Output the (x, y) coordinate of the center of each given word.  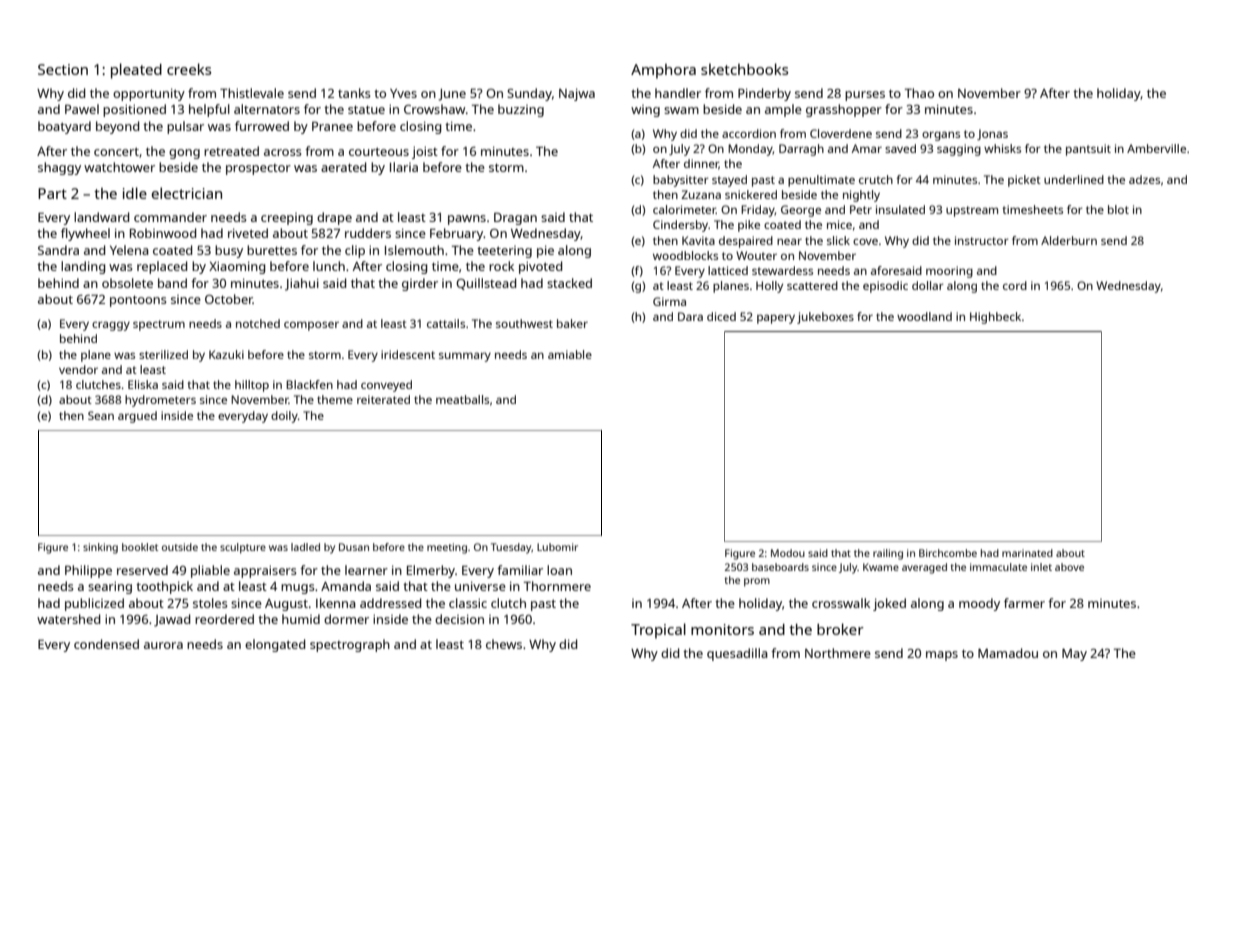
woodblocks (685, 255)
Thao (919, 93)
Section (63, 69)
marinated (1027, 553)
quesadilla (737, 654)
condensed (106, 644)
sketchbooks (744, 69)
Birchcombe (948, 553)
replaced (162, 267)
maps (942, 656)
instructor (982, 240)
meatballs (462, 399)
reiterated (383, 399)
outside (180, 547)
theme (335, 399)
